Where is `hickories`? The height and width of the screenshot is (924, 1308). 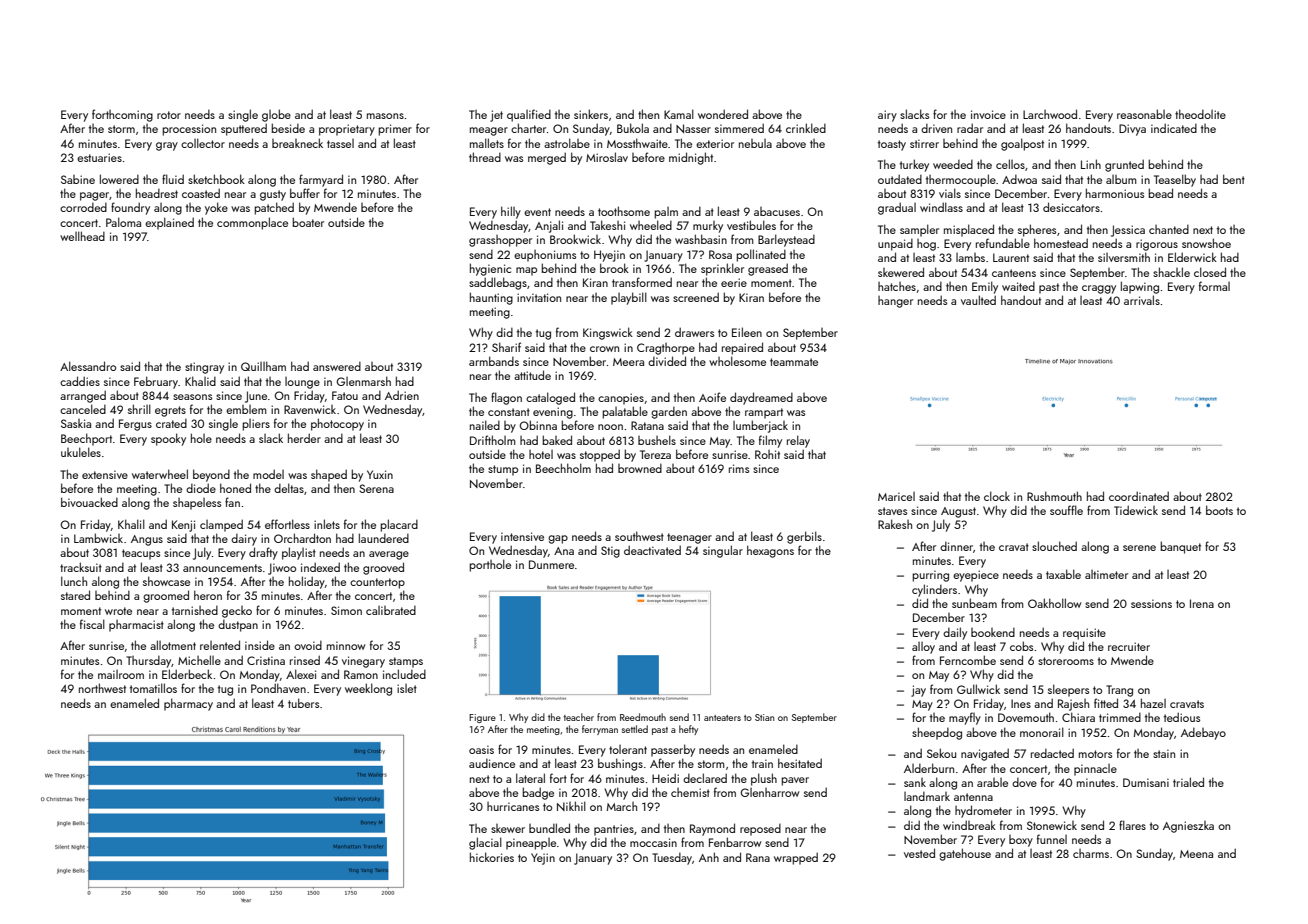
hickories is located at coordinates (492, 857).
